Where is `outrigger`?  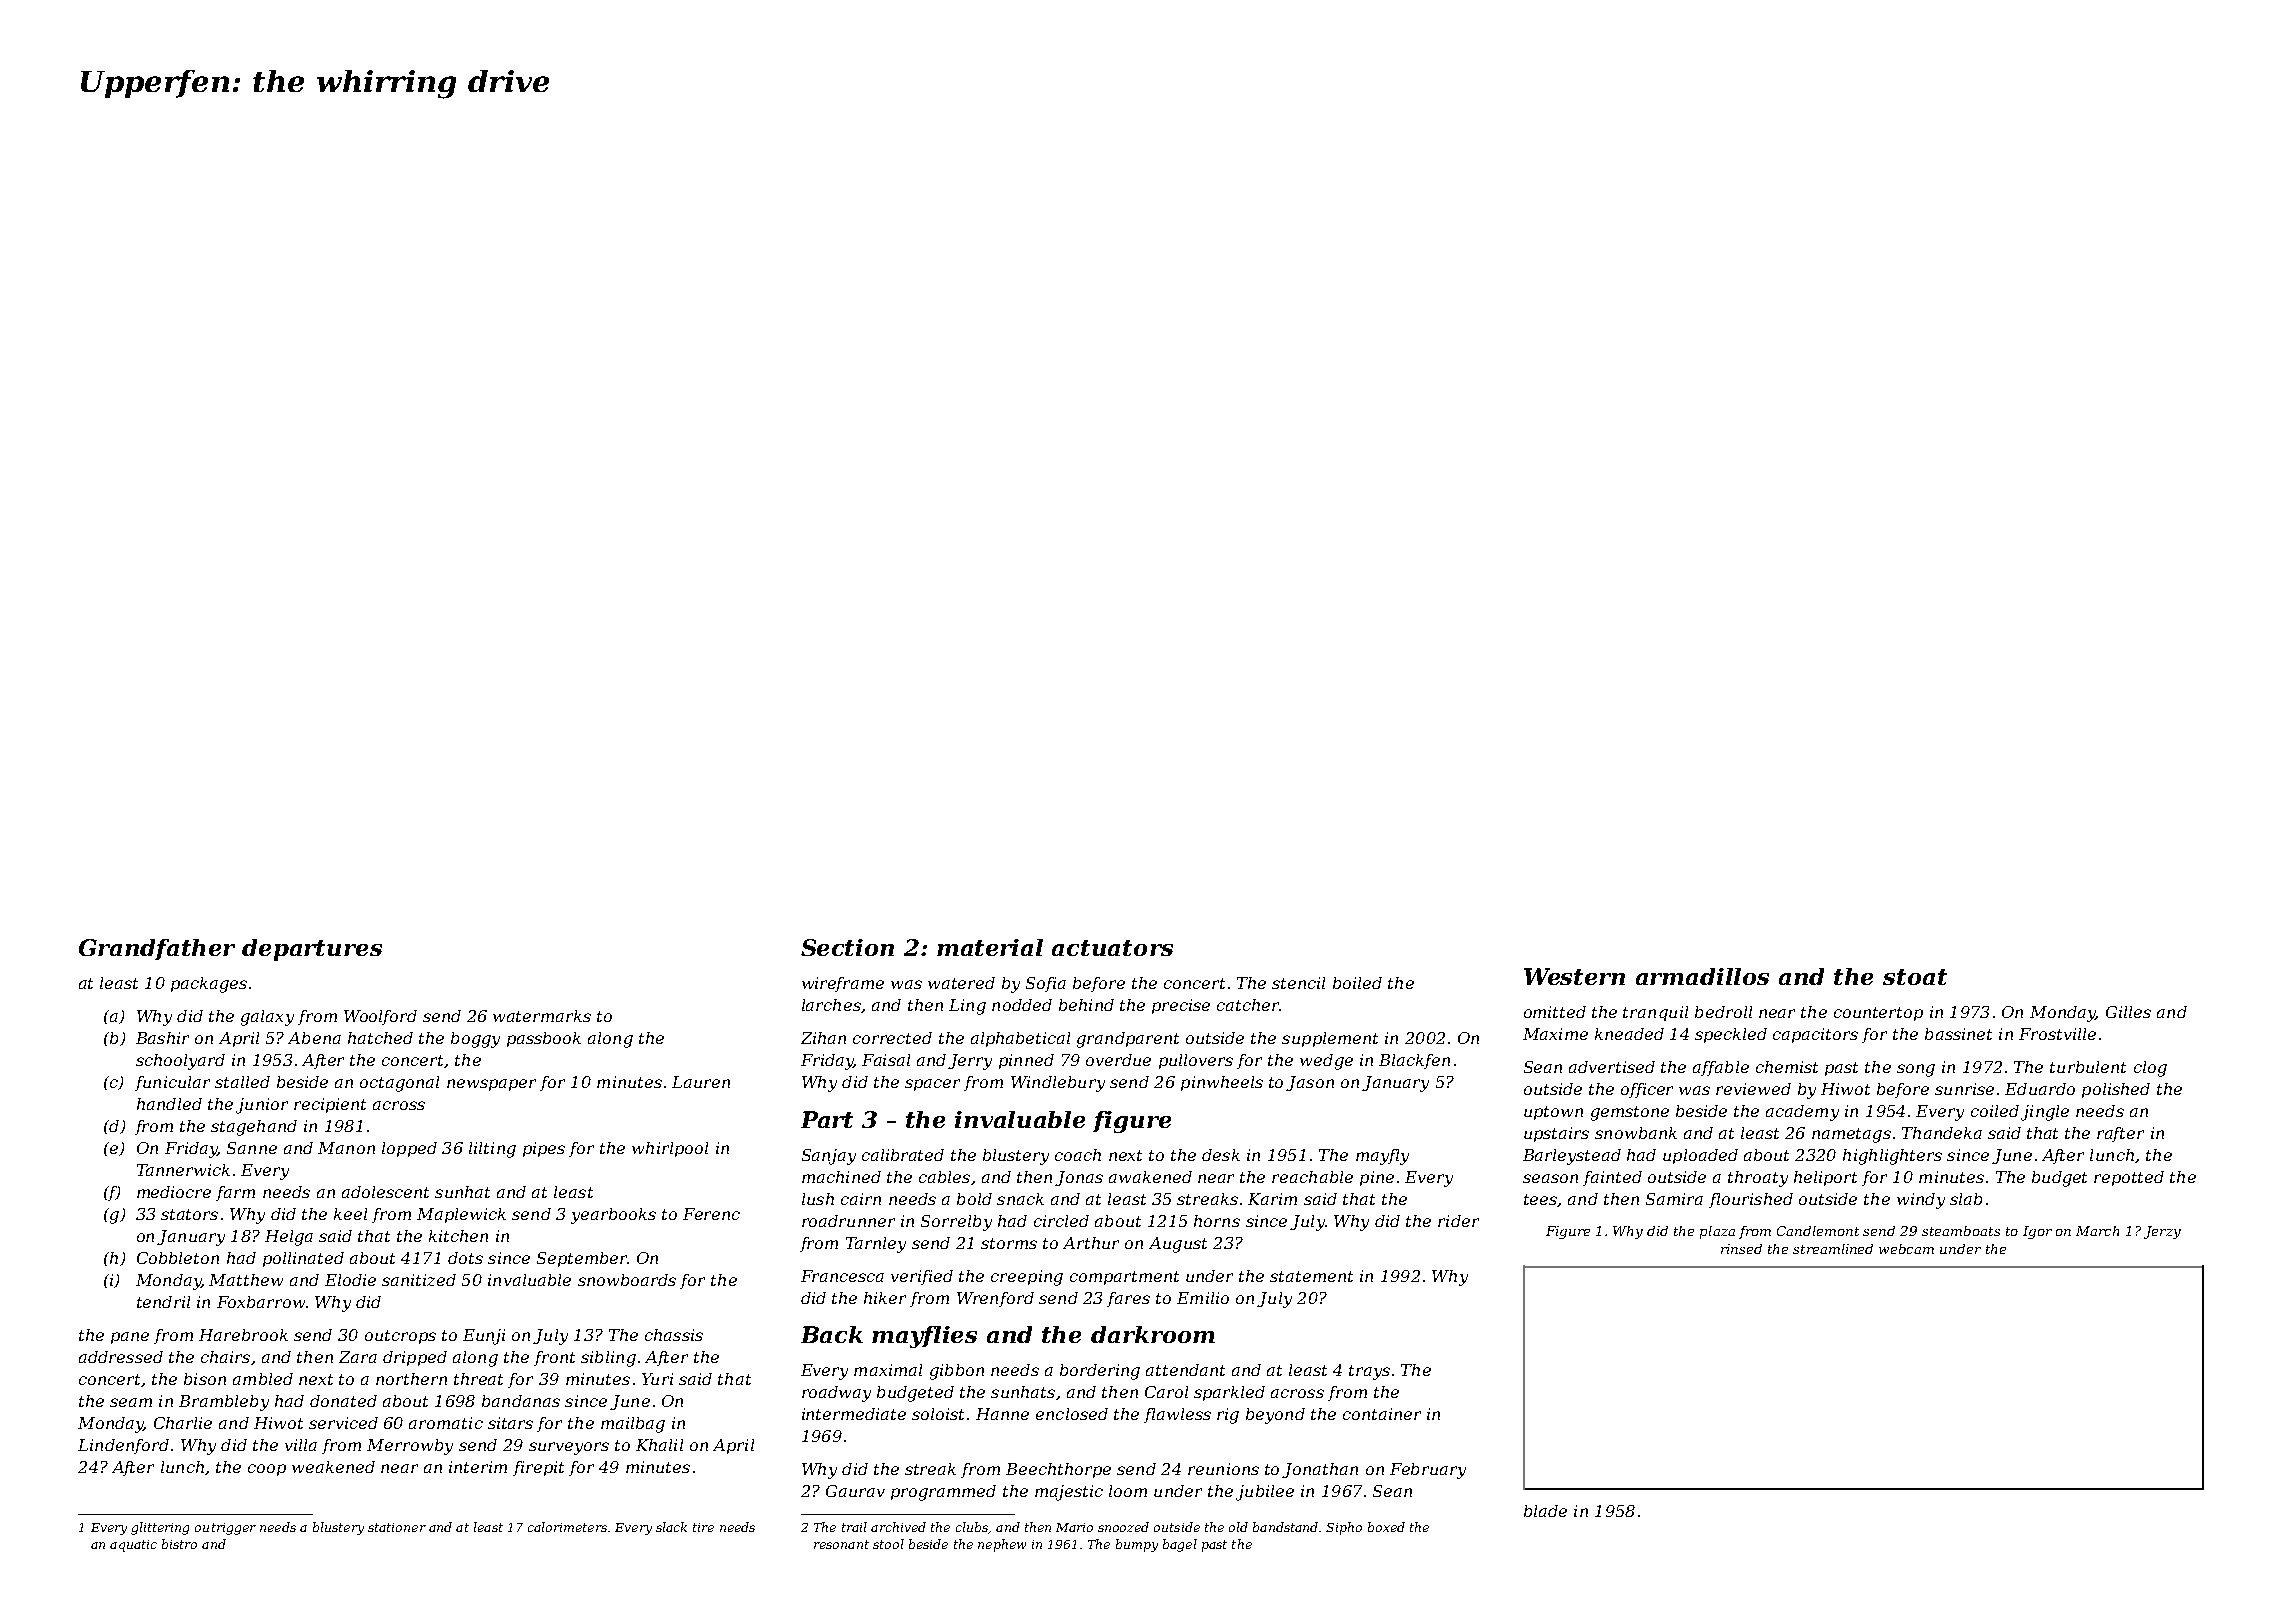
outrigger is located at coordinates (225, 1529).
